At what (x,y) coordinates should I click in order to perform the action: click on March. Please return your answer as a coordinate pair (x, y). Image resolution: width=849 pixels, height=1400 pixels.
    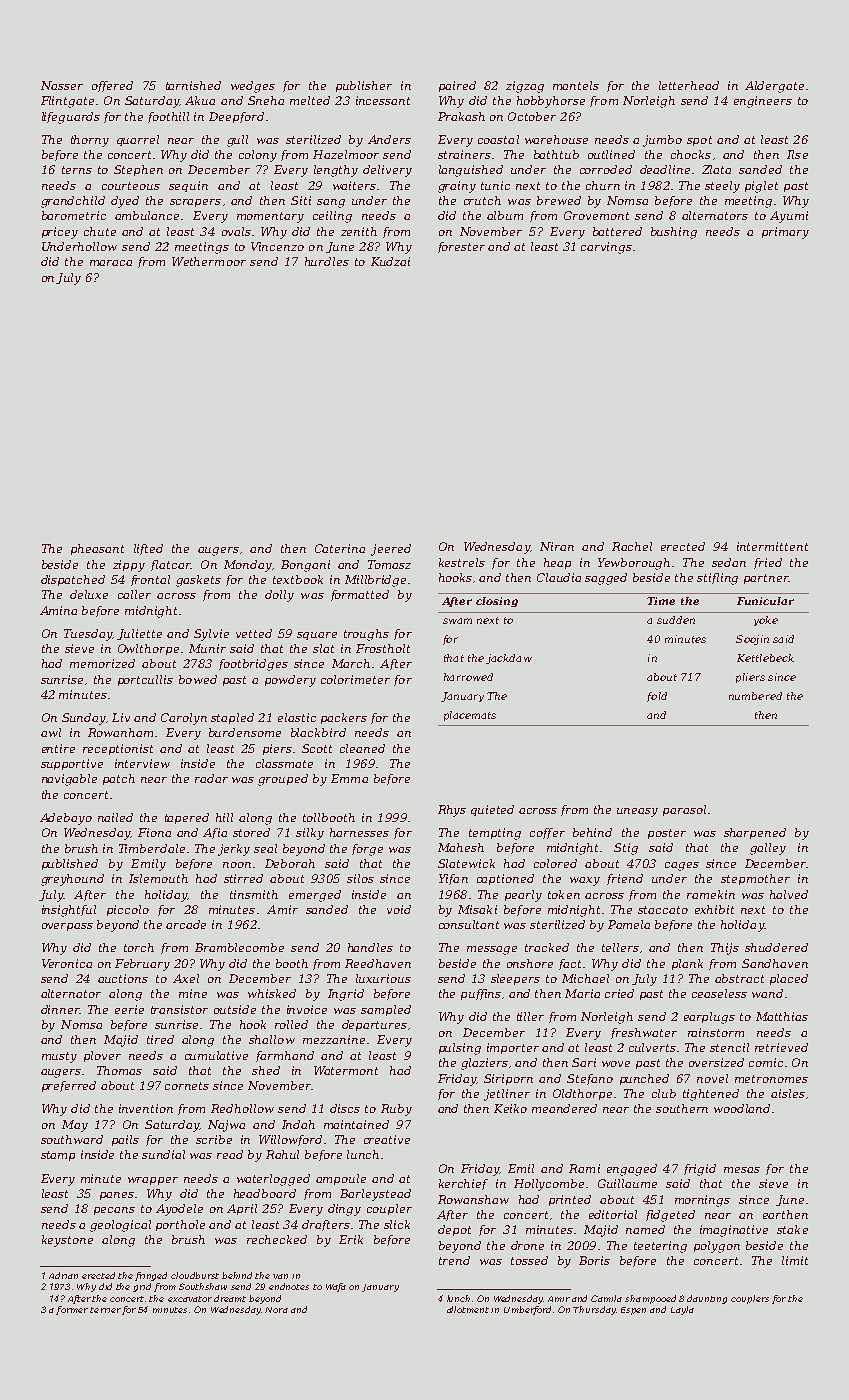
    Looking at the image, I should click on (351, 663).
